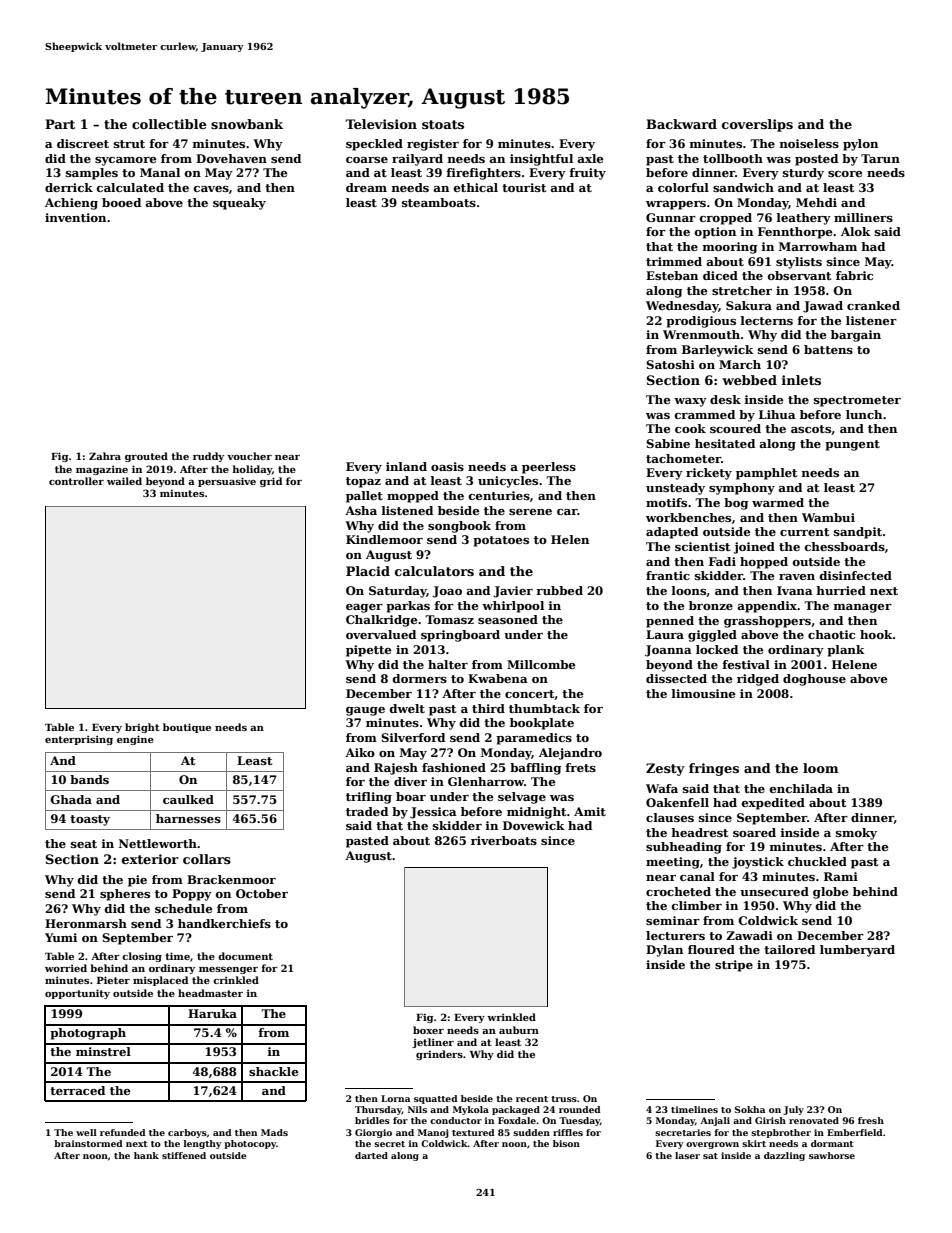  I want to click on persuasive, so click(227, 482).
